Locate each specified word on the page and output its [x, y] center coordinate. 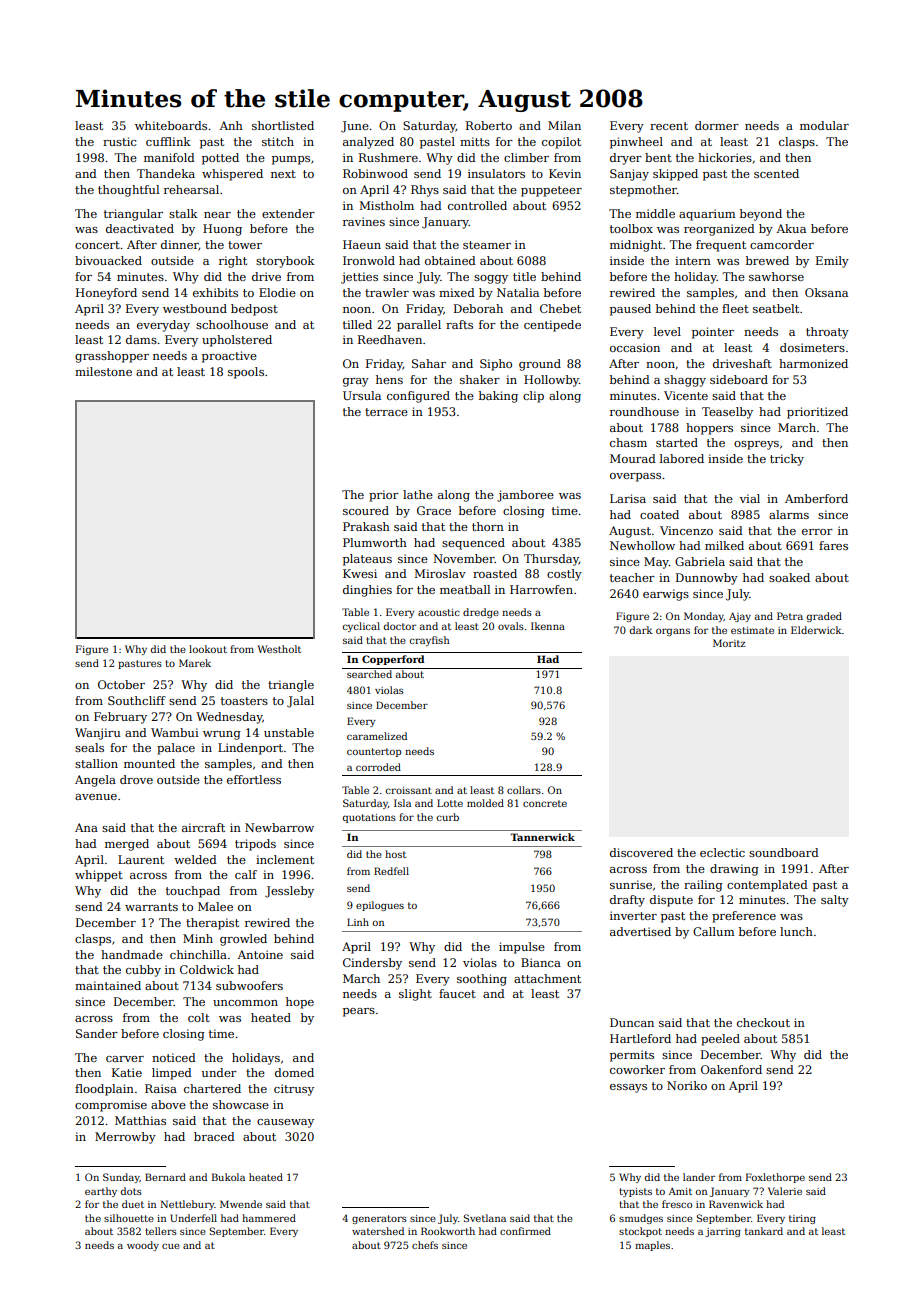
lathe [418, 494]
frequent [721, 246]
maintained [108, 985]
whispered [232, 175]
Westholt [279, 649]
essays [628, 1088]
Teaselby [727, 413]
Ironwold [369, 260]
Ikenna [548, 626]
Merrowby [125, 1138]
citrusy [294, 1090]
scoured [366, 510]
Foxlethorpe [775, 1178]
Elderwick [816, 630]
